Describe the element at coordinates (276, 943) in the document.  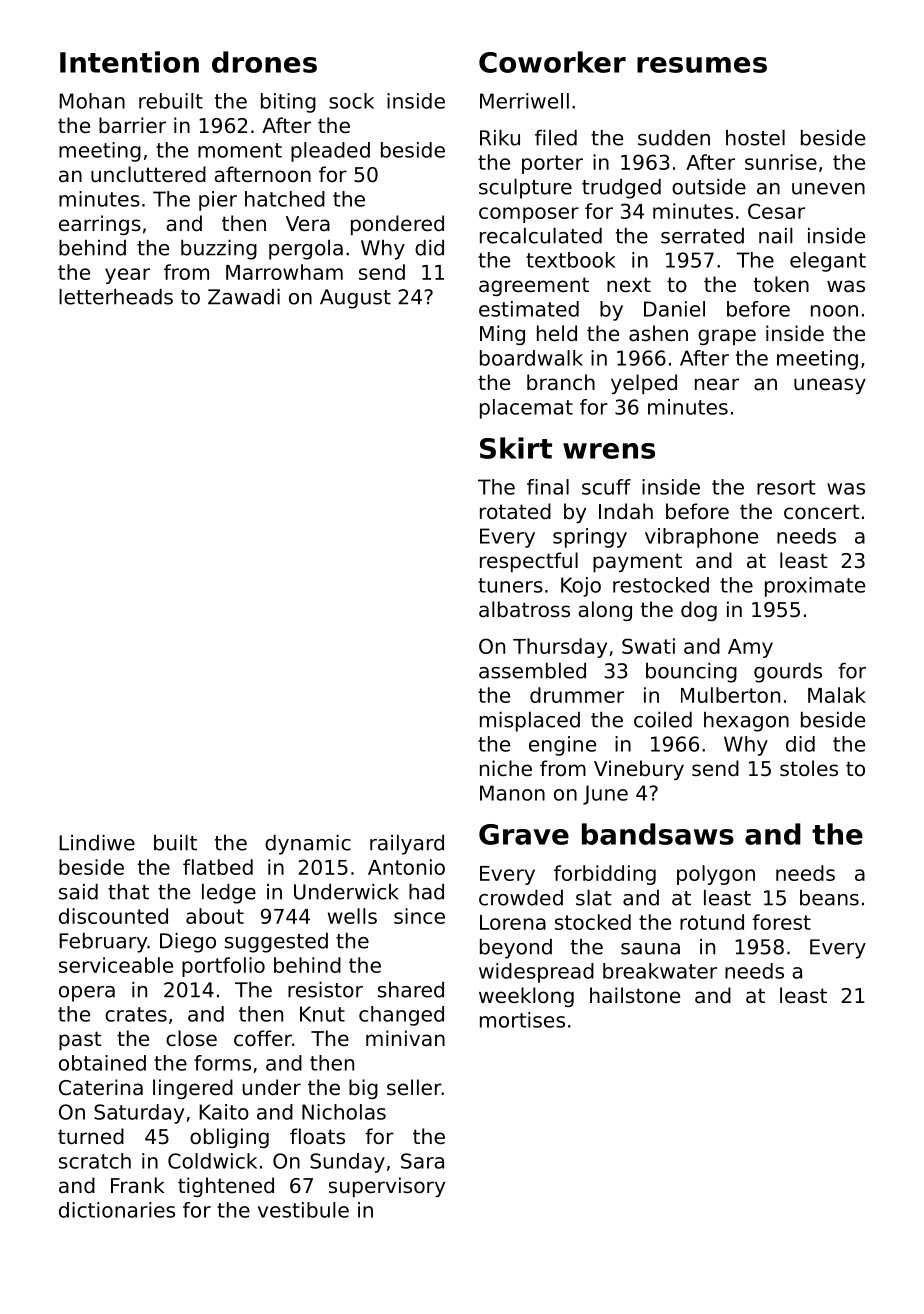
I see `suggested` at that location.
